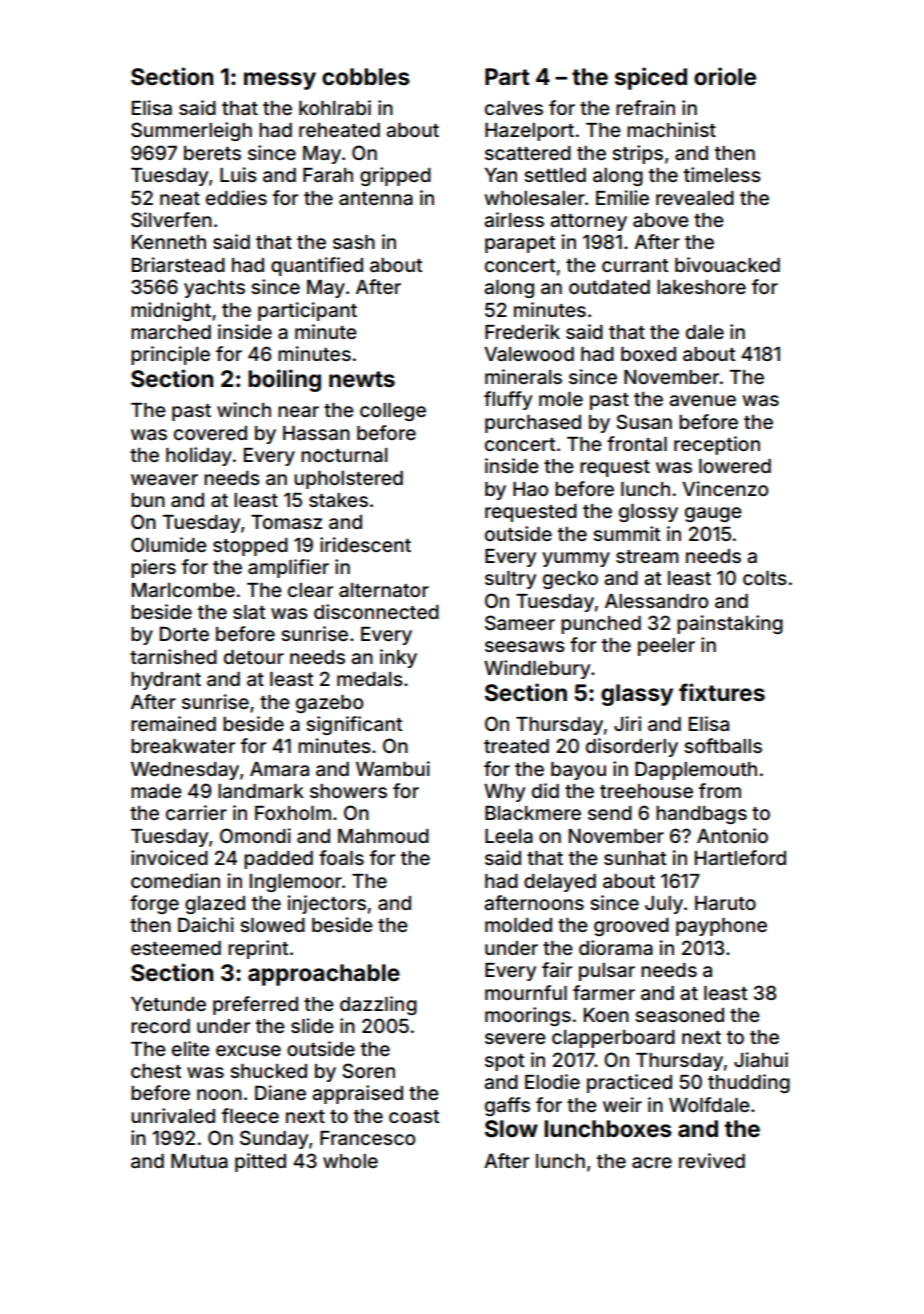 This screenshot has width=924, height=1314. Describe the element at coordinates (627, 723) in the screenshot. I see `Jiri` at that location.
